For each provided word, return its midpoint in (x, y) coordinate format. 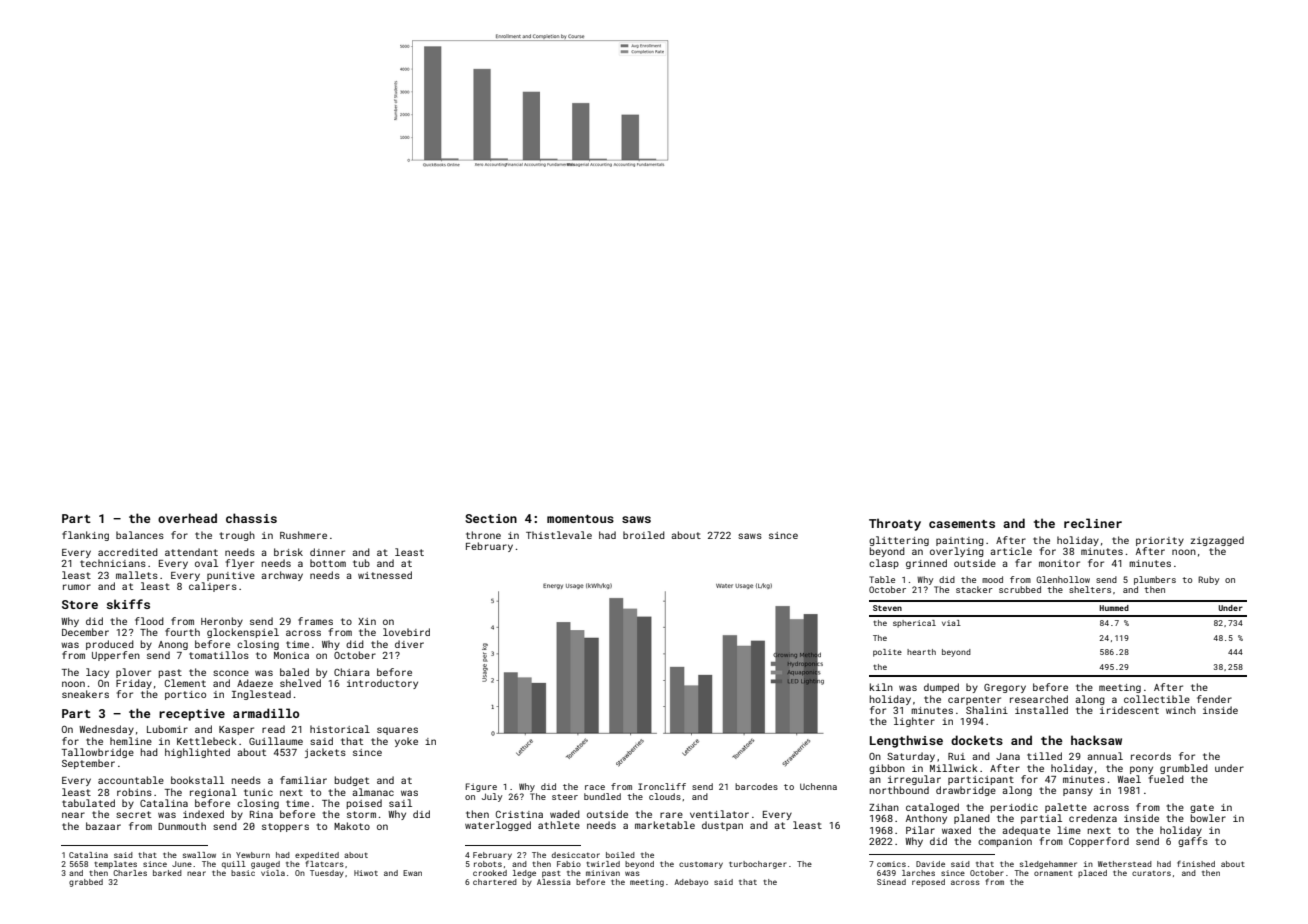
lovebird (406, 632)
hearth (921, 652)
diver (409, 644)
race (595, 787)
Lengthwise (906, 741)
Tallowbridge (98, 753)
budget (352, 781)
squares (397, 731)
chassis (251, 518)
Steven (887, 608)
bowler (1208, 818)
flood (149, 621)
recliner (1093, 523)
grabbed (86, 883)
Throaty (895, 524)
